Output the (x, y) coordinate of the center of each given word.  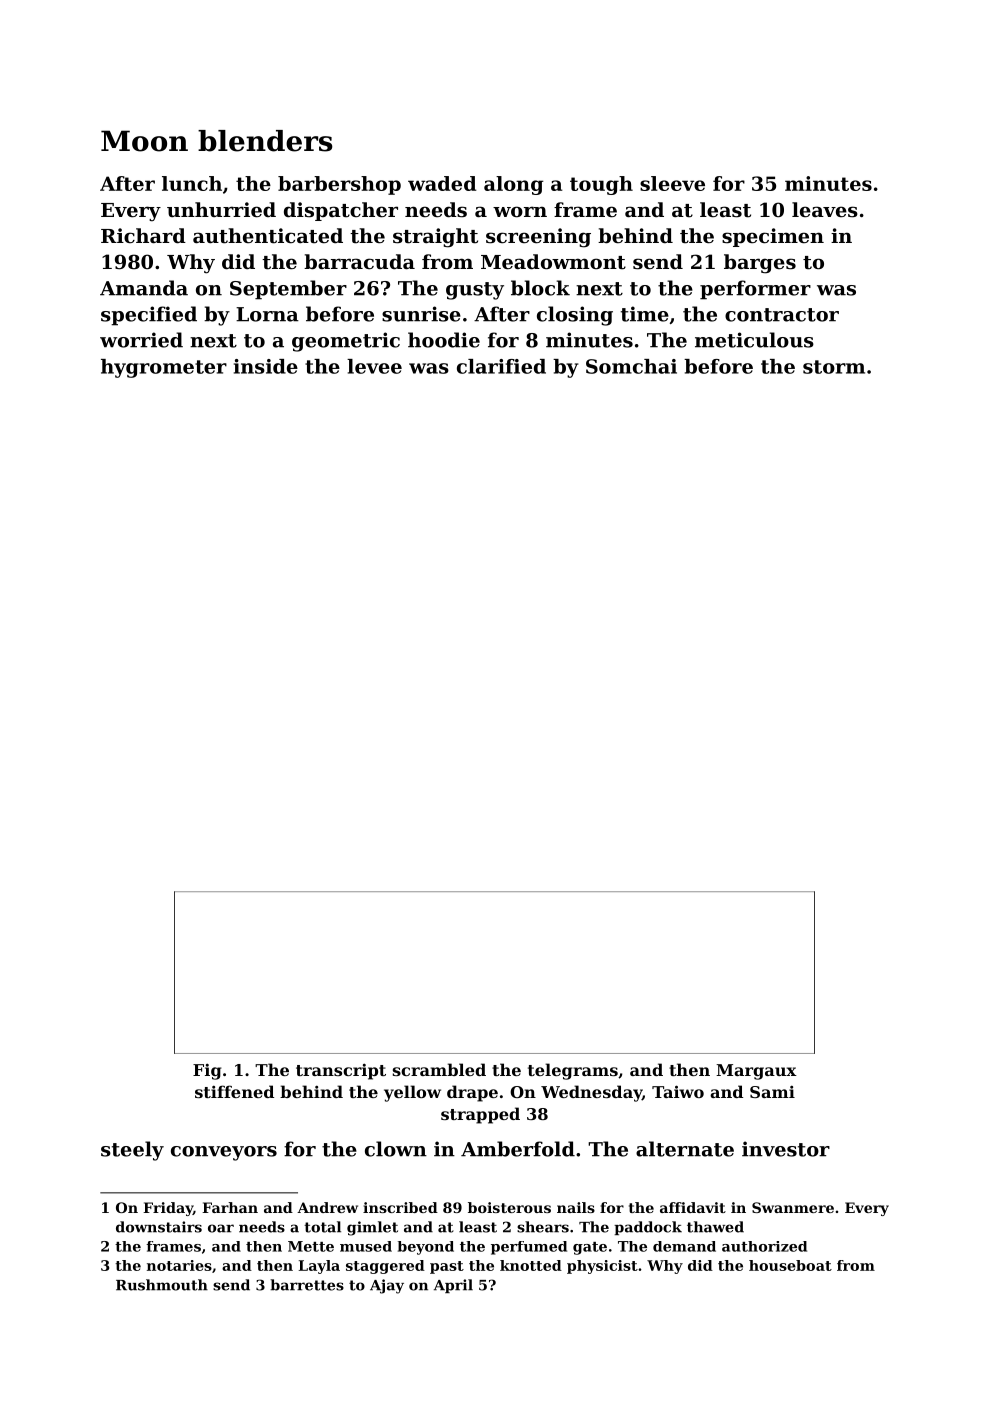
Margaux (756, 1072)
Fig (207, 1071)
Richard (143, 236)
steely (132, 1151)
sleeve (672, 183)
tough (601, 185)
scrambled (439, 1069)
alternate (685, 1149)
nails (576, 1207)
